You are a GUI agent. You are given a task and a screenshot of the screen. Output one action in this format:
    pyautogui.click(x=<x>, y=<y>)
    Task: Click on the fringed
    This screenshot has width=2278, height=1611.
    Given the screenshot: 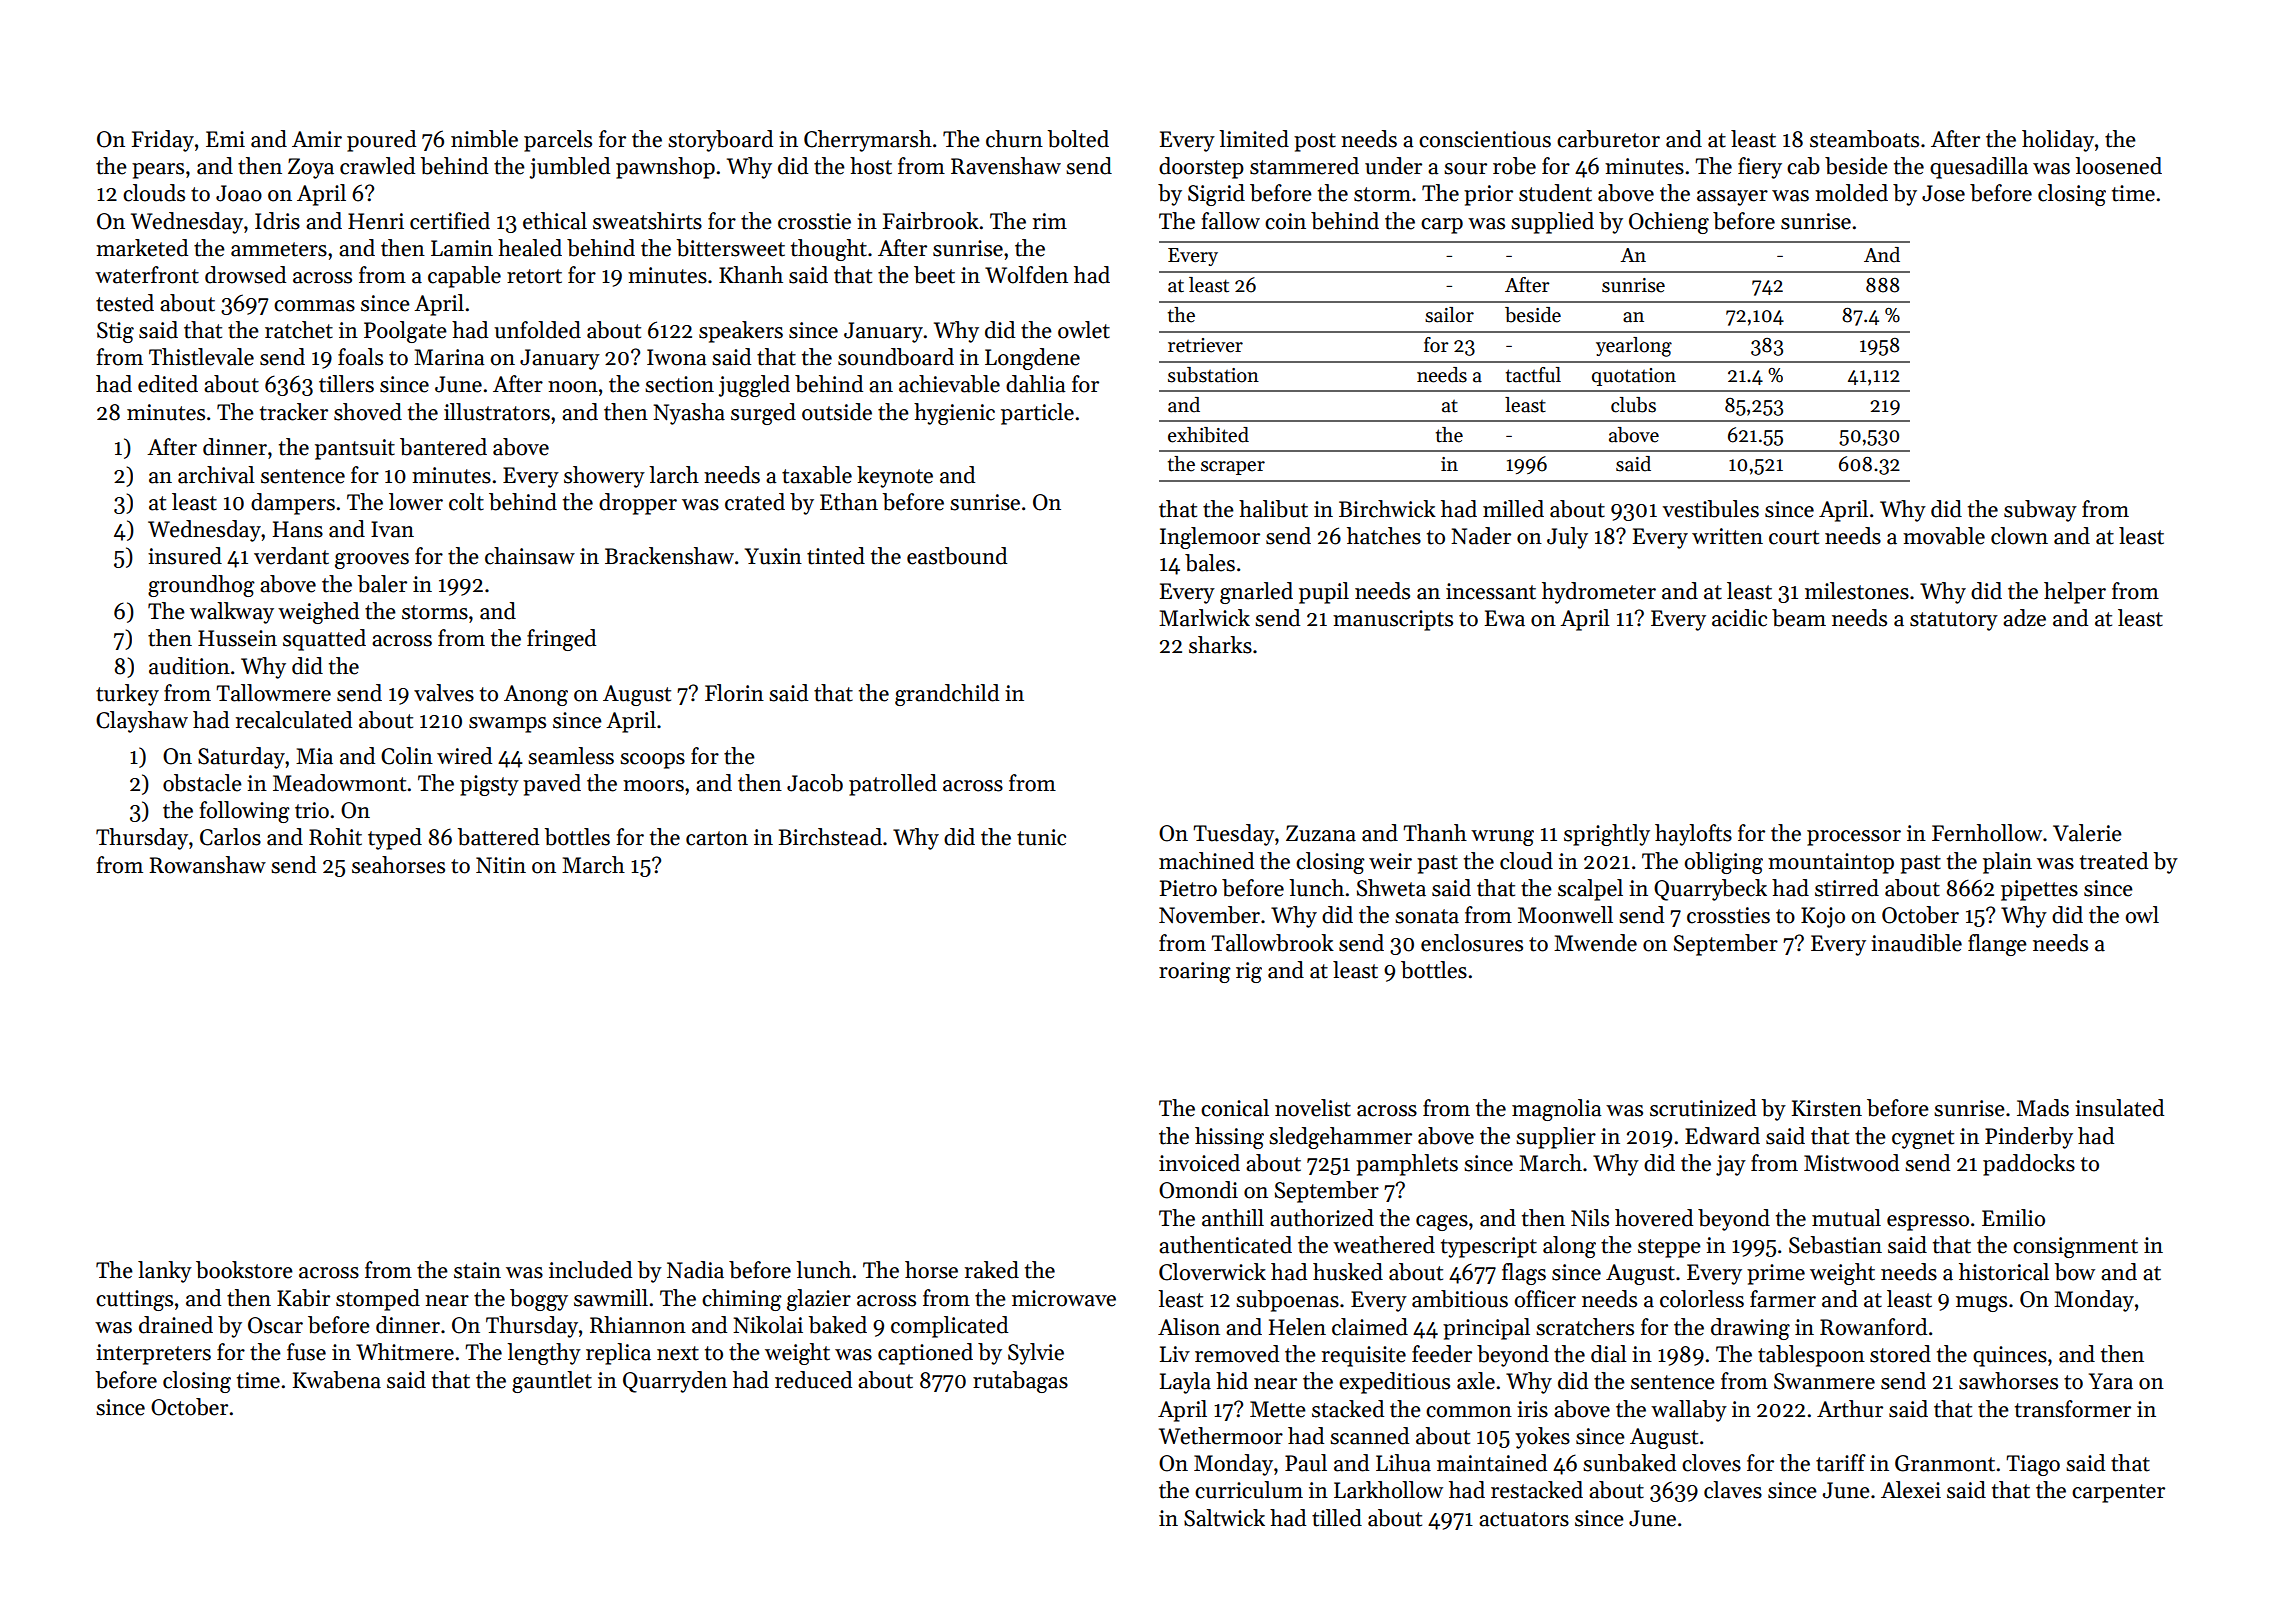 What is the action you would take?
    pyautogui.click(x=561, y=640)
